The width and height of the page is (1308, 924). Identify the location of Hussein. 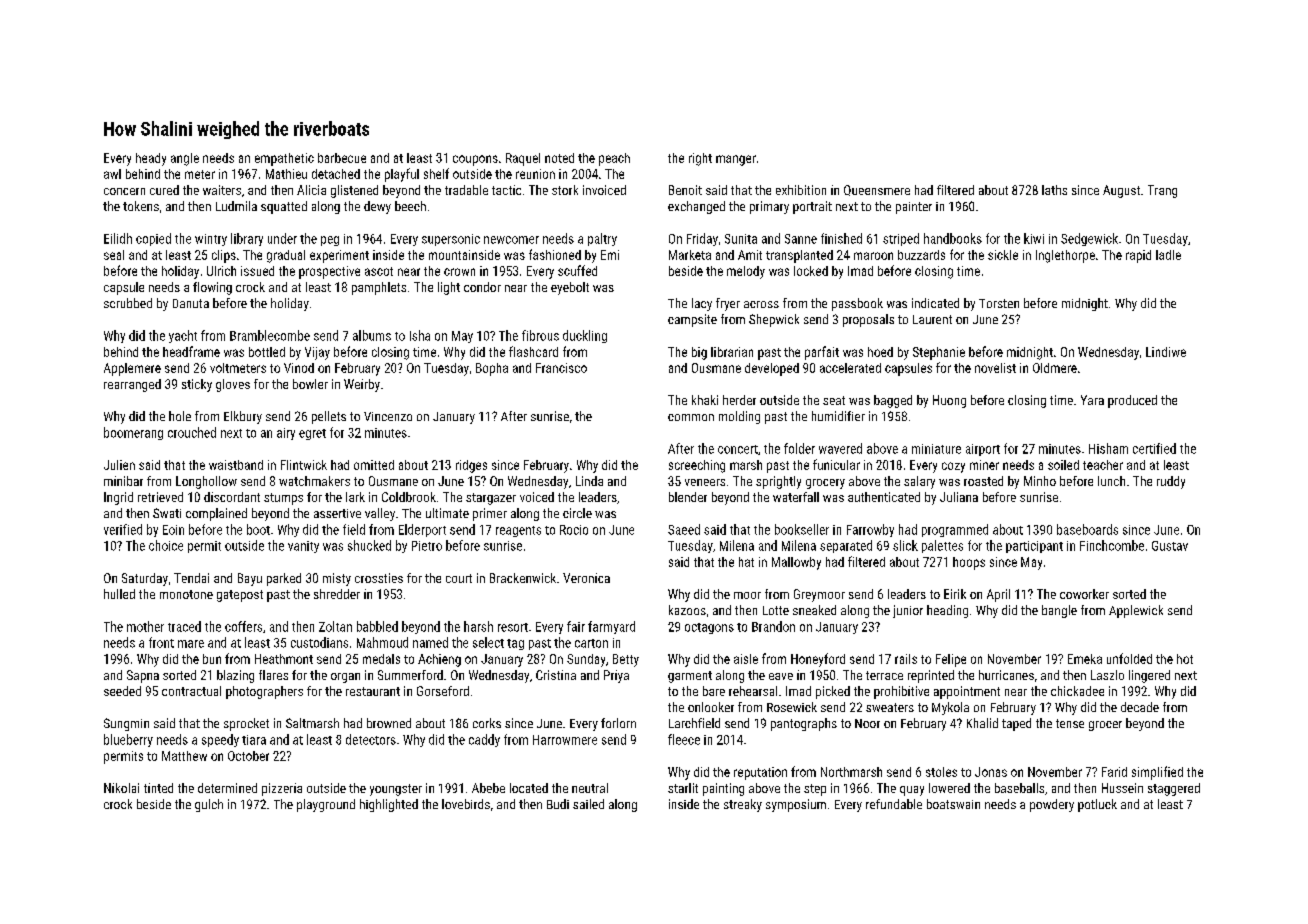
(1122, 788).
